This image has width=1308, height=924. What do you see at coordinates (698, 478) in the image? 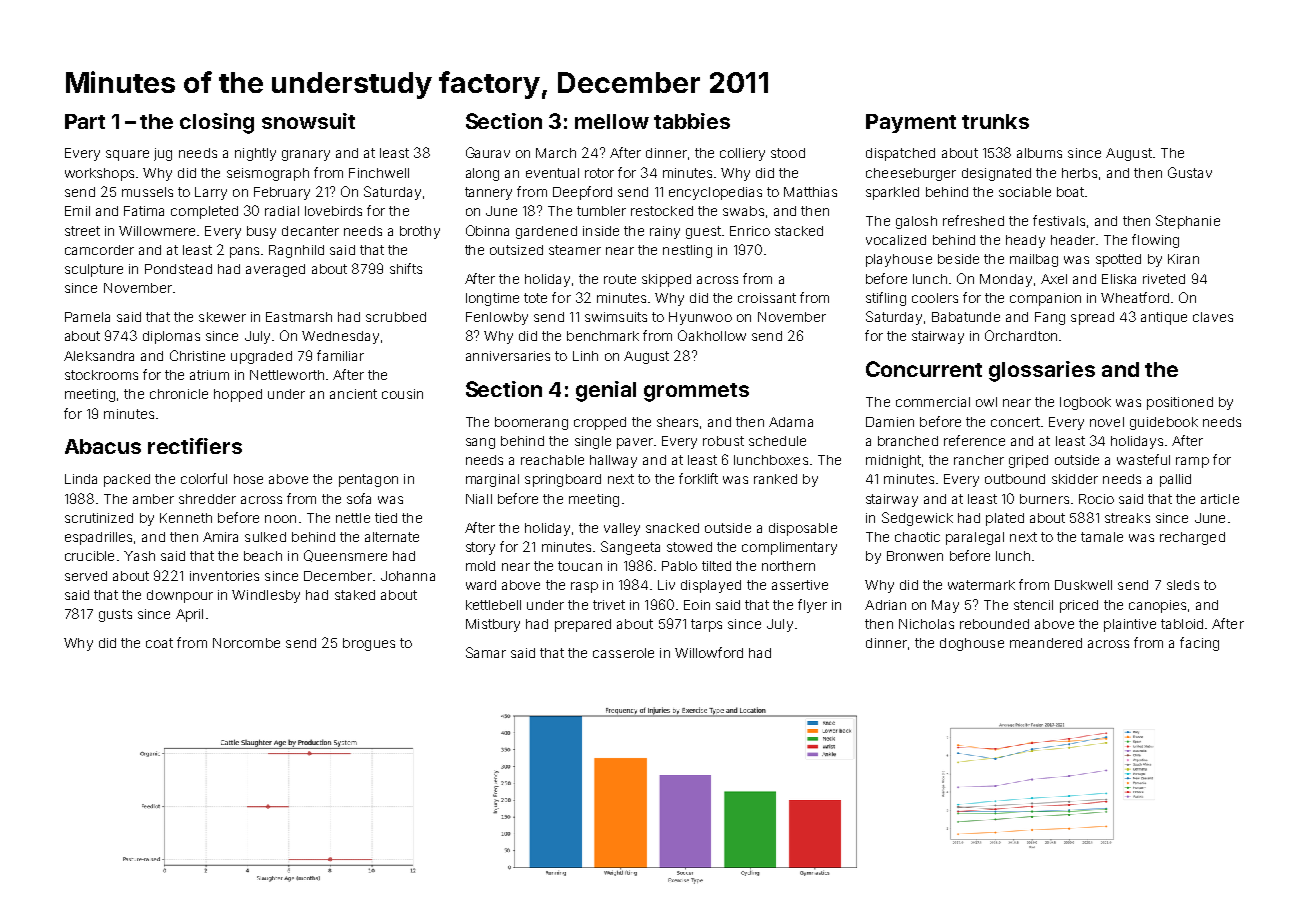
I see `forklift` at bounding box center [698, 478].
